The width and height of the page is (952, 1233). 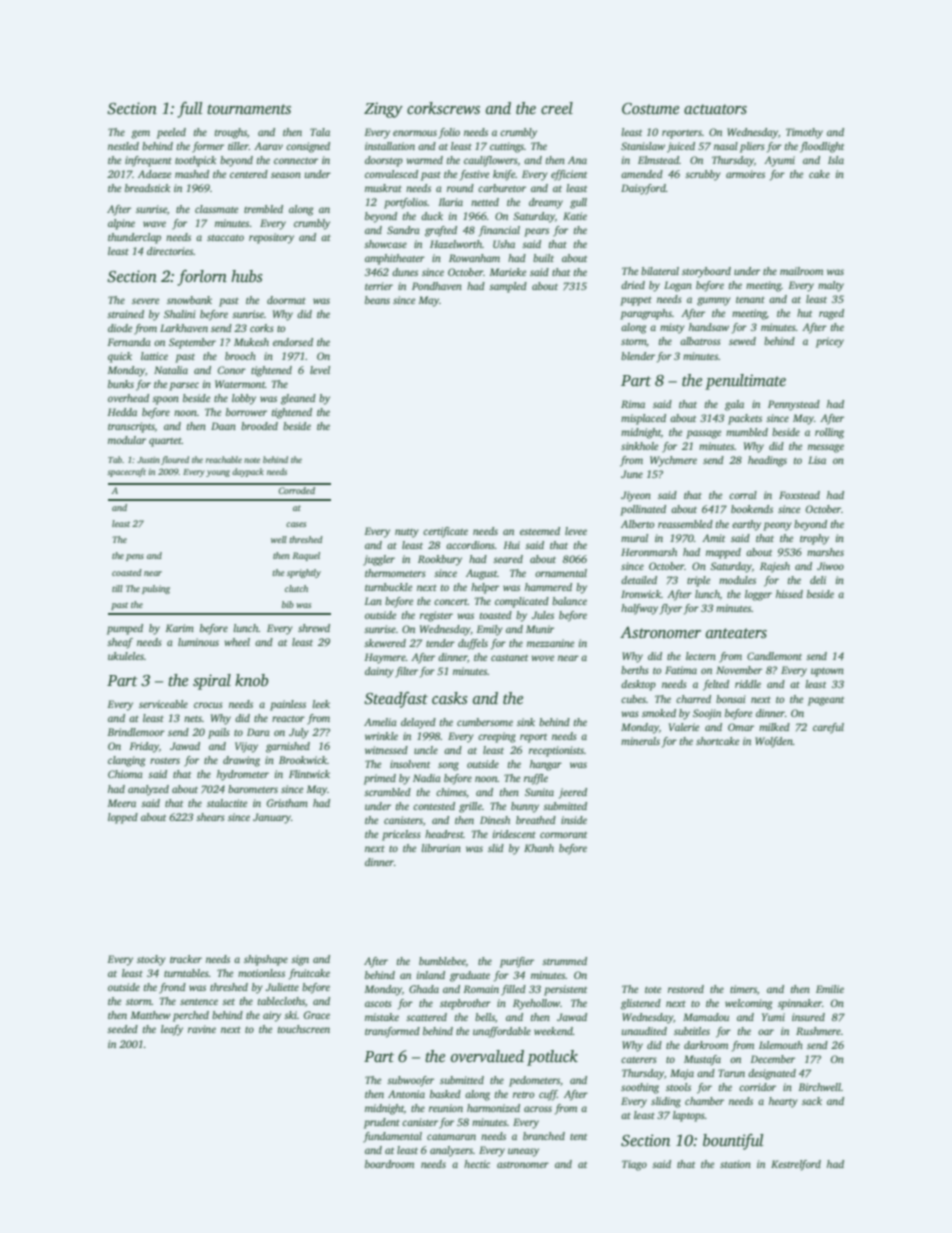 What do you see at coordinates (477, 1164) in the page?
I see `hectic` at bounding box center [477, 1164].
